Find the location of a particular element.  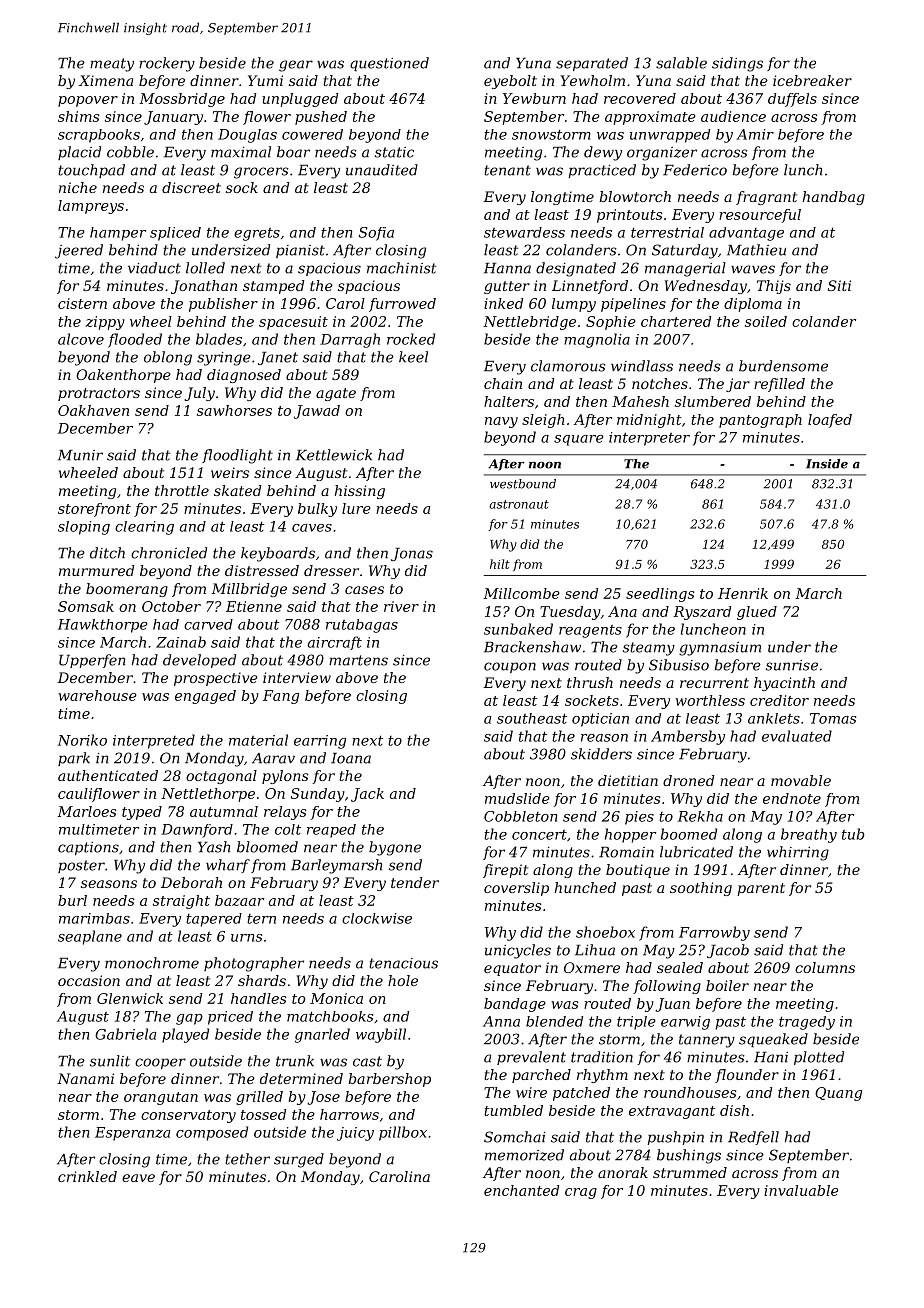

ditch is located at coordinates (107, 553).
